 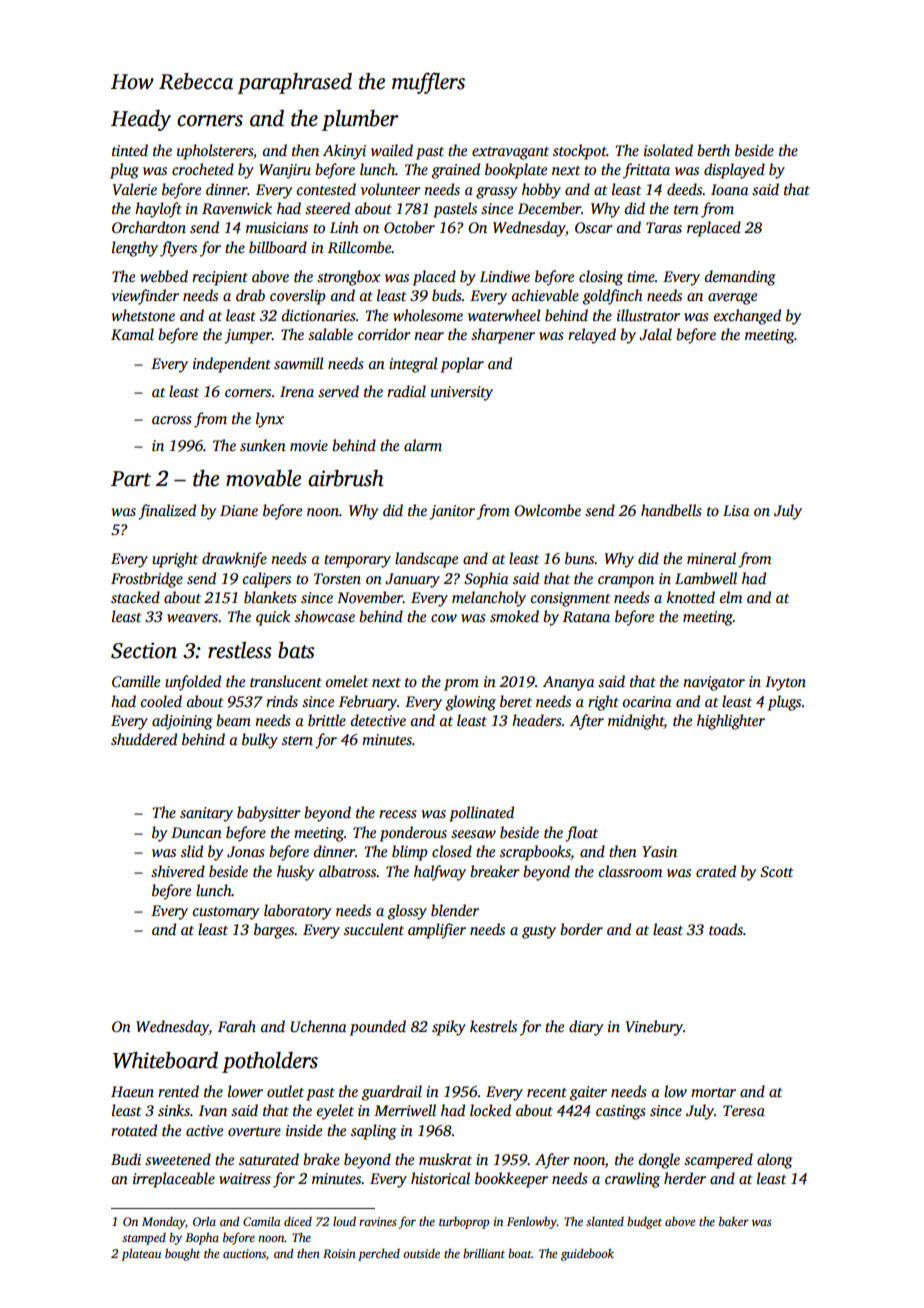 I want to click on auctions, so click(x=244, y=1253).
